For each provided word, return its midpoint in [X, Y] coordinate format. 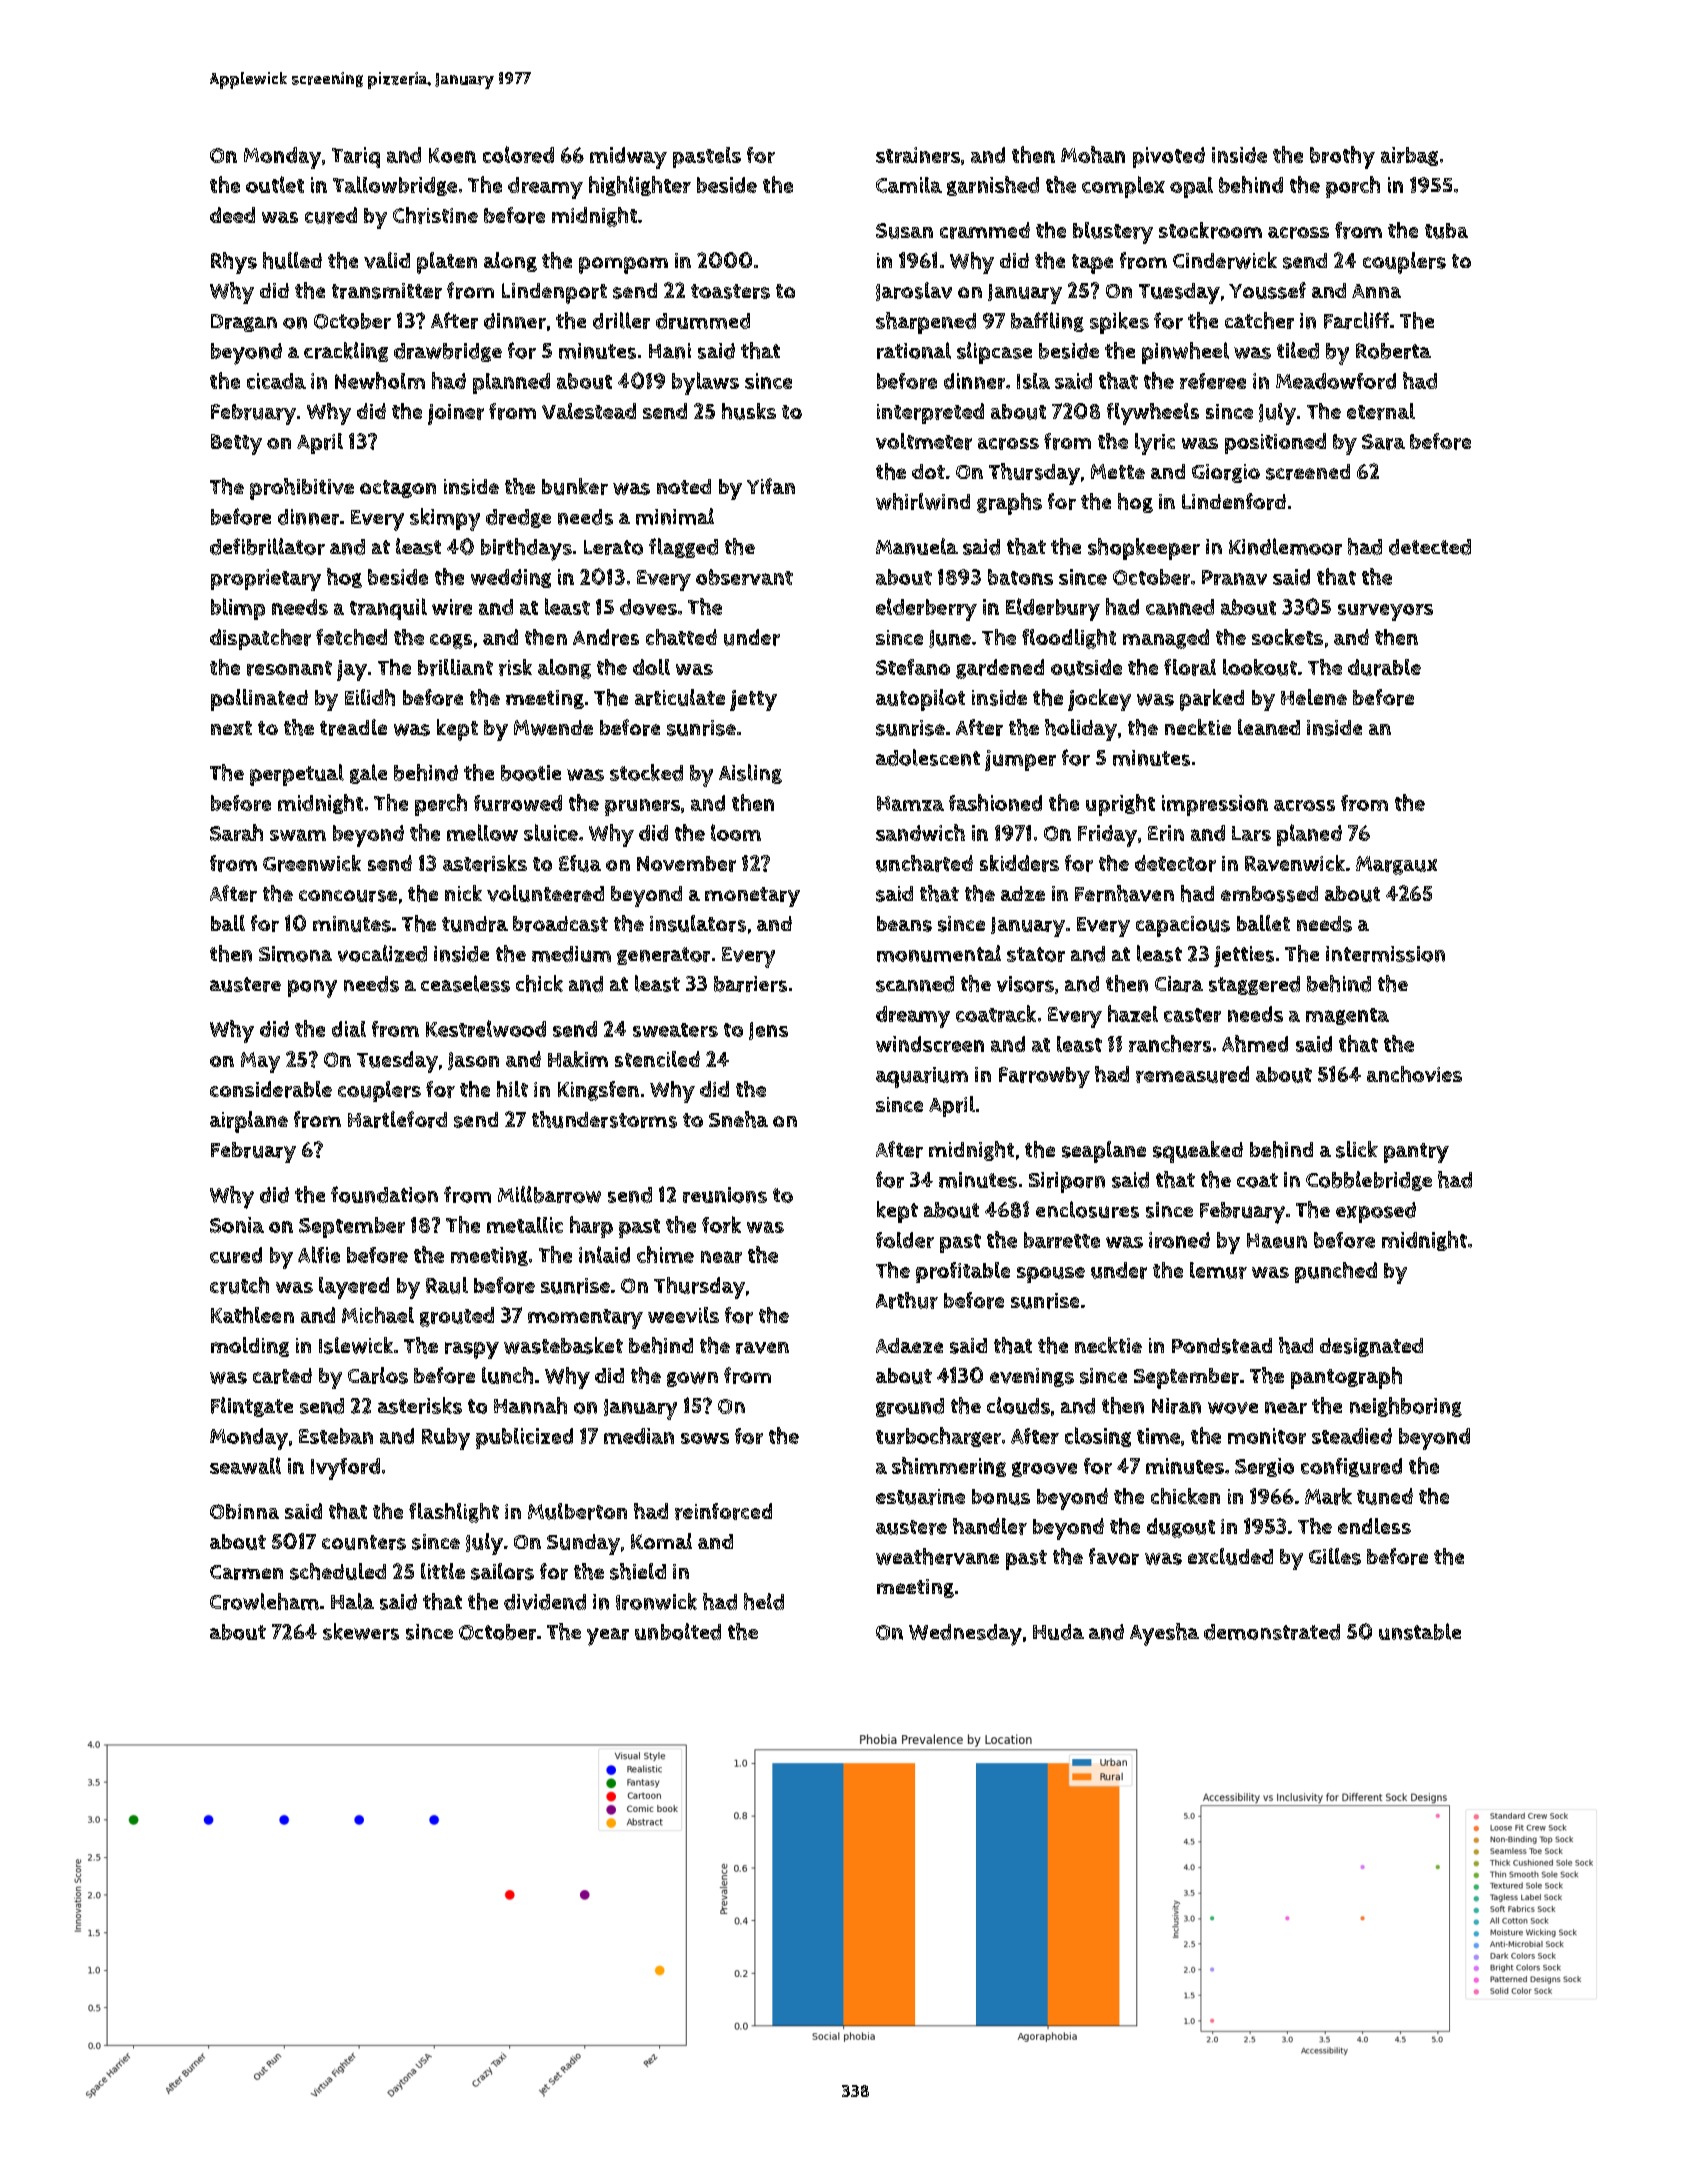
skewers [361, 1631]
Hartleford [397, 1119]
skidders [1019, 863]
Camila [909, 185]
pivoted [1169, 157]
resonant [289, 668]
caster [1192, 1015]
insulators [698, 923]
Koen [452, 155]
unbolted [678, 1631]
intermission [1385, 954]
